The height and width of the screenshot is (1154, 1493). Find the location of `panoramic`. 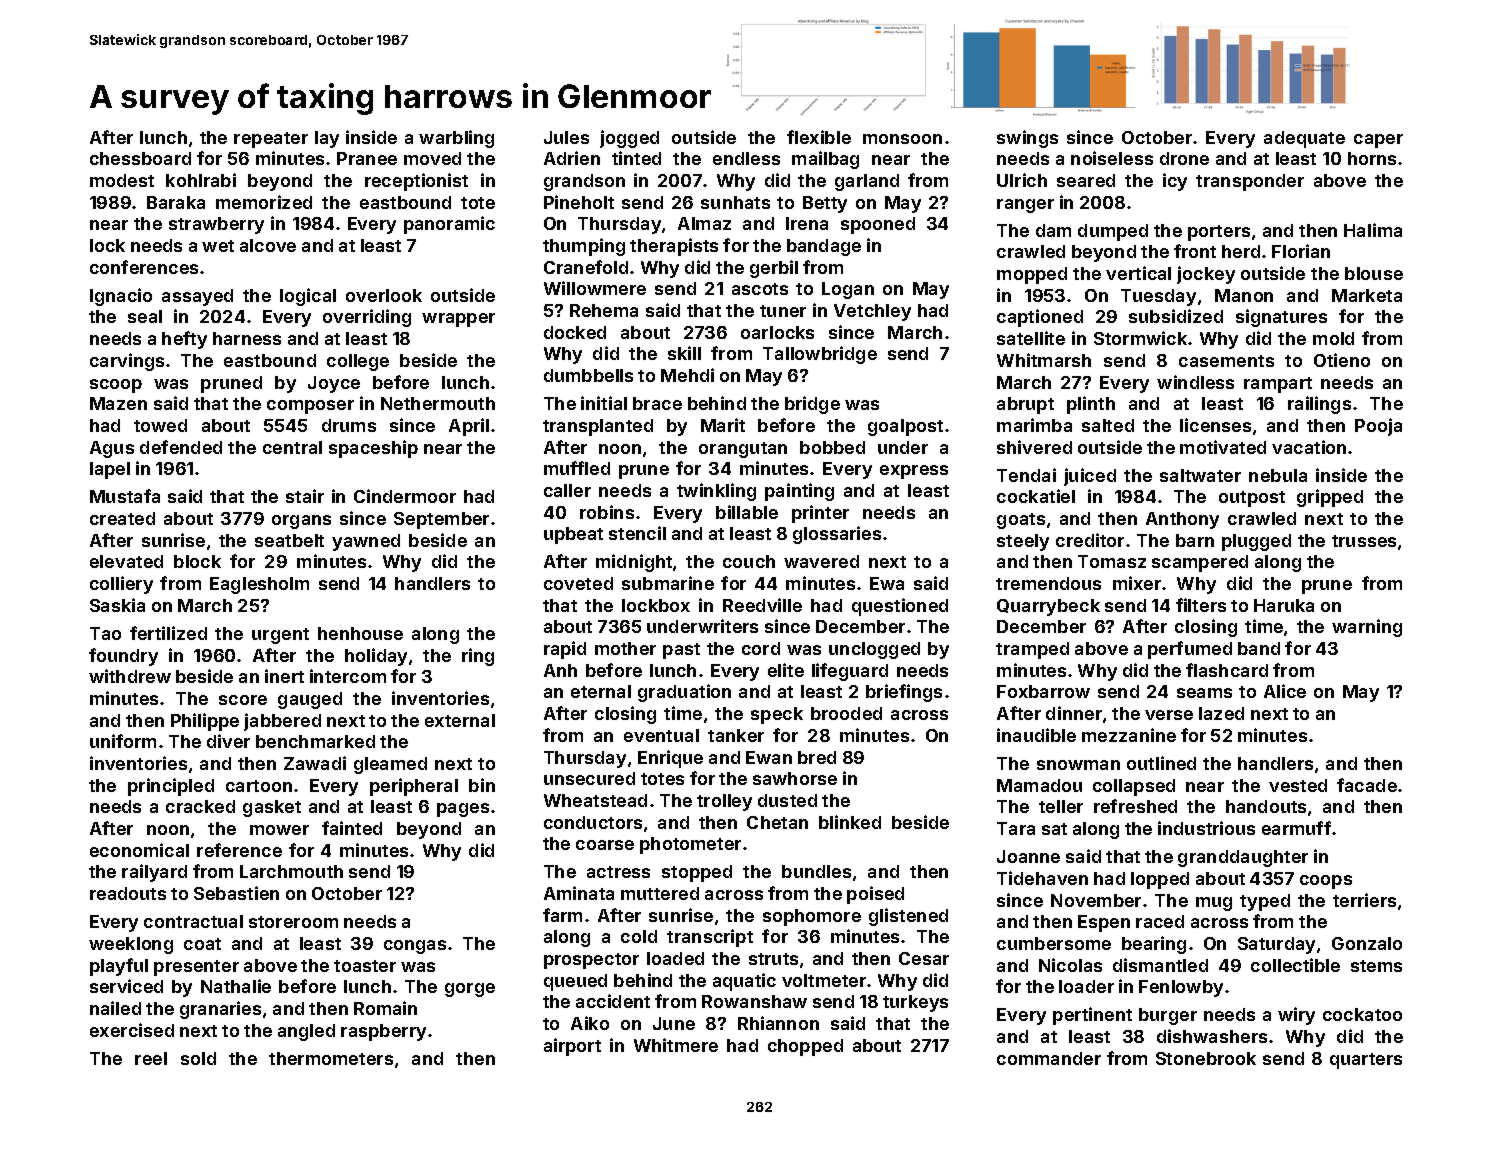

panoramic is located at coordinates (449, 225).
